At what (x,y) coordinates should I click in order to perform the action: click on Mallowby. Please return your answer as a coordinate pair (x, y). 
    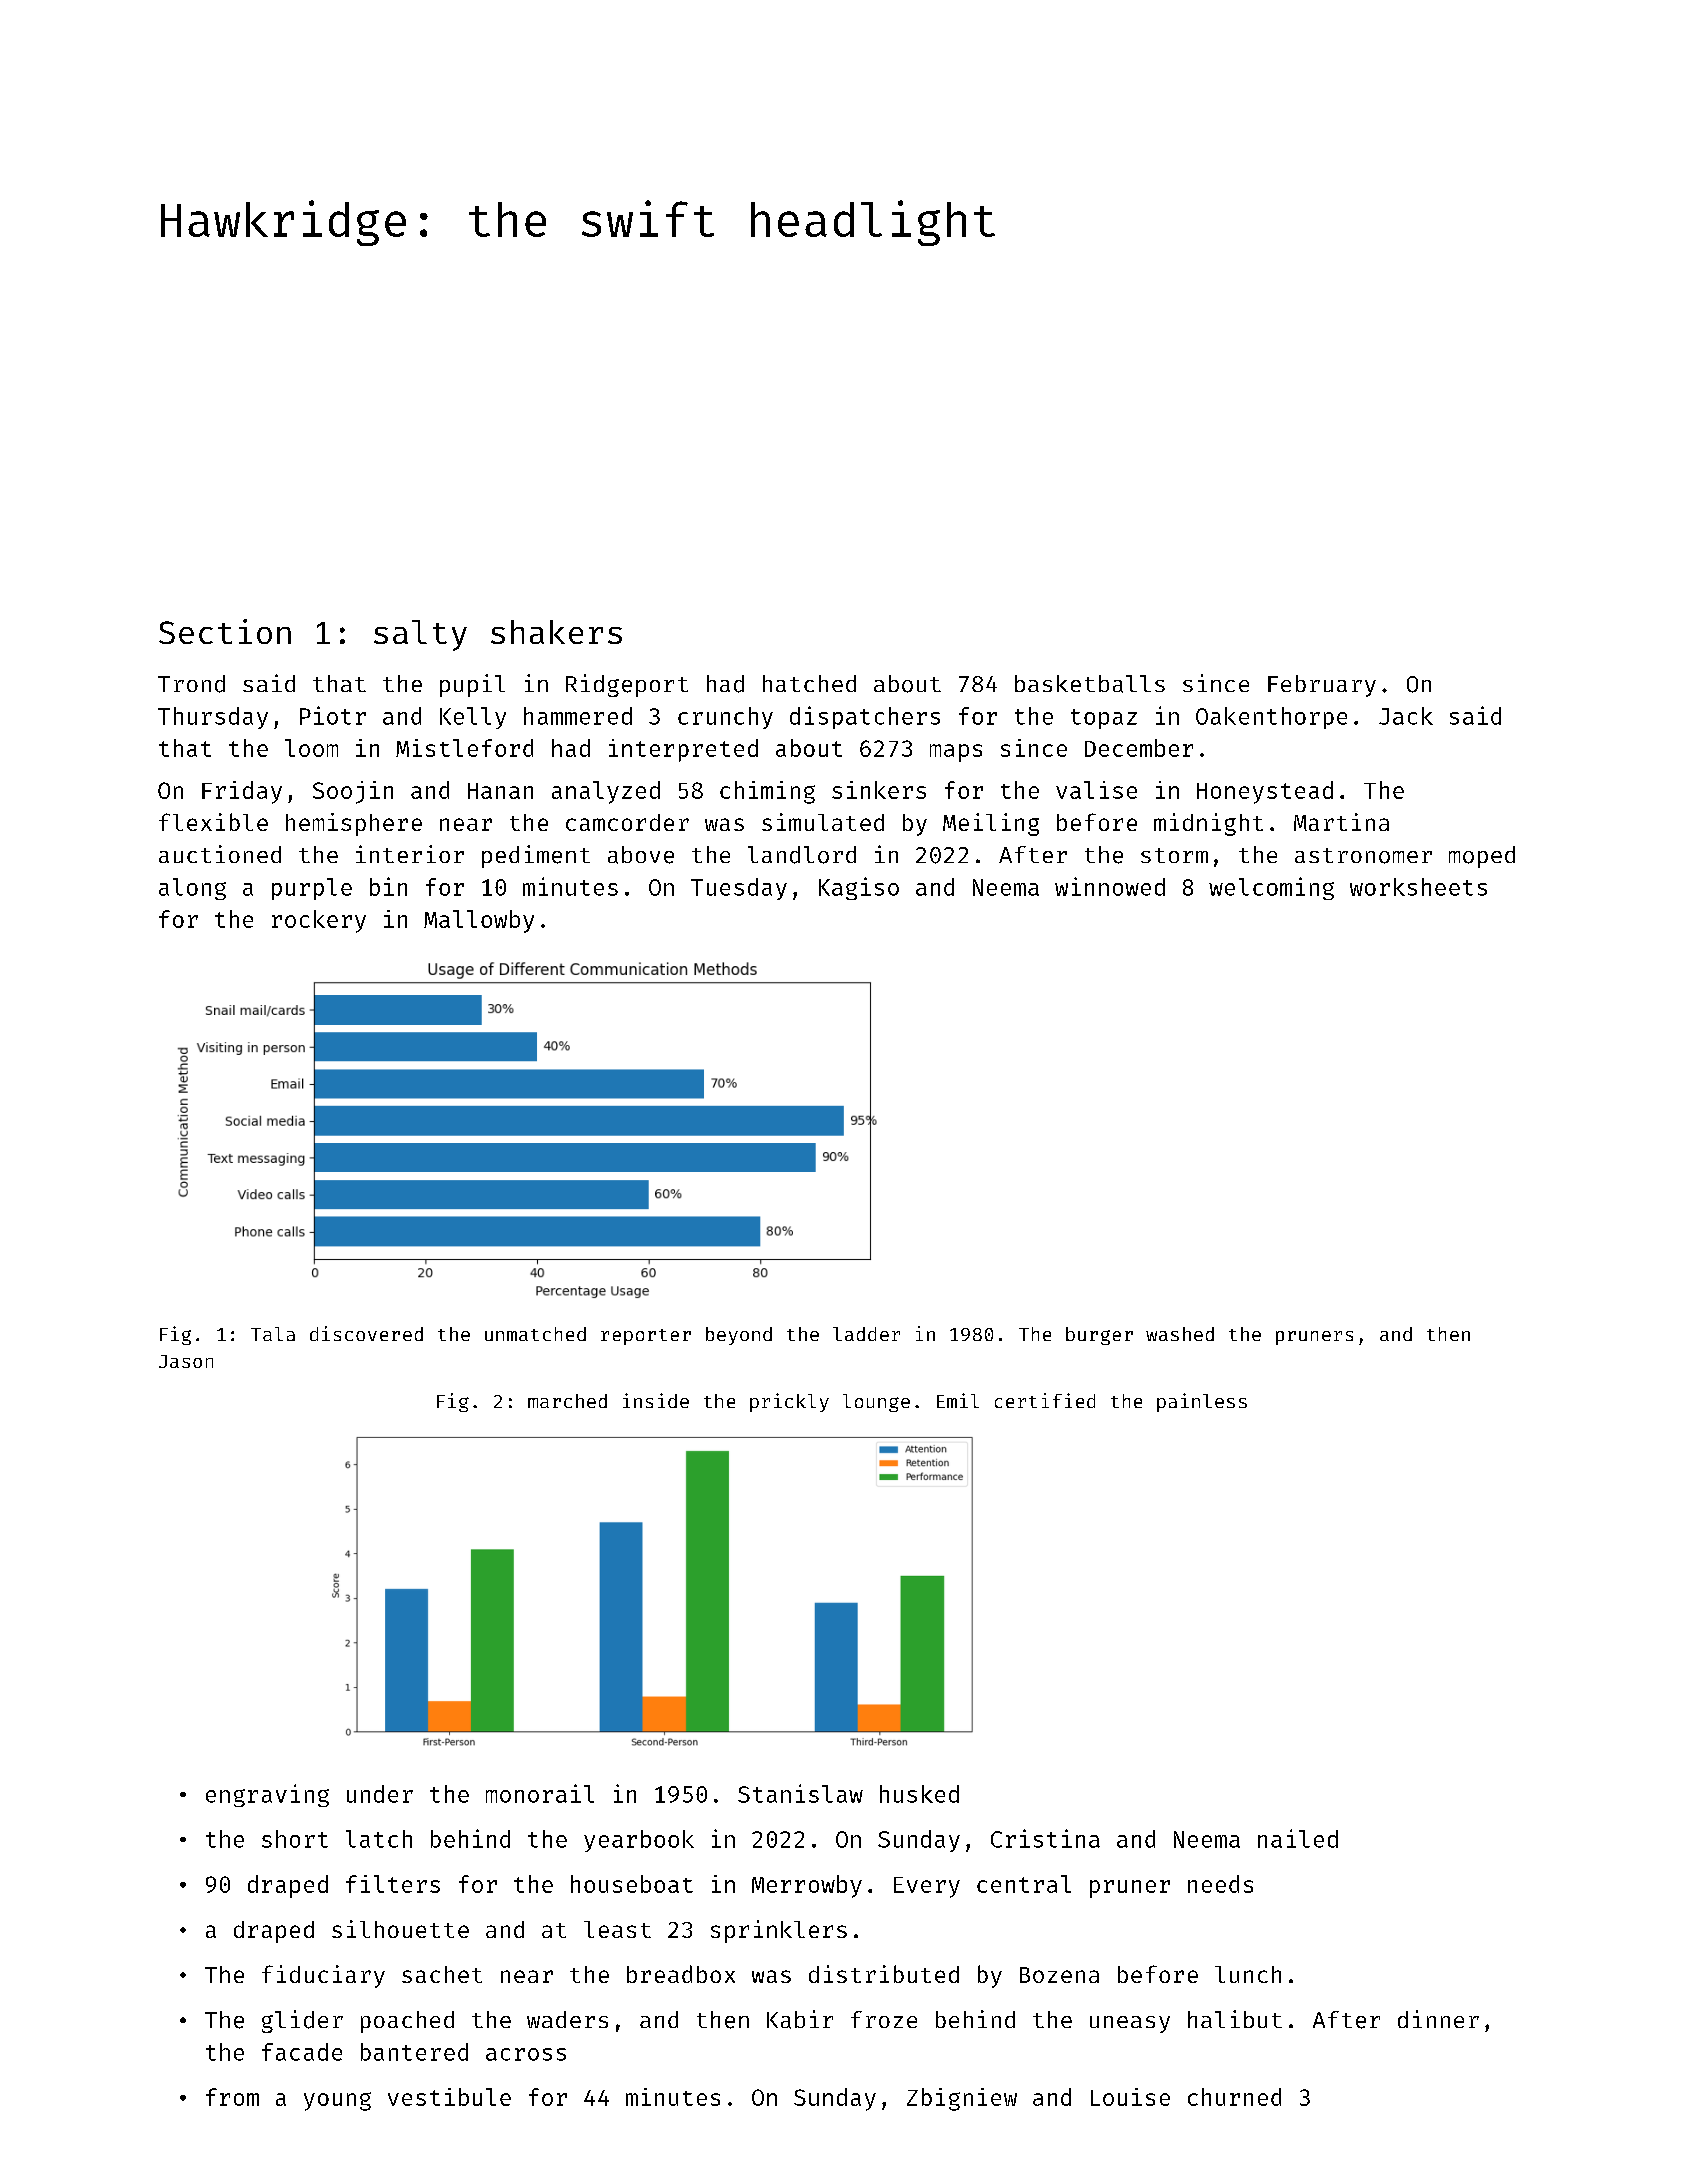
    Looking at the image, I should click on (479, 921).
